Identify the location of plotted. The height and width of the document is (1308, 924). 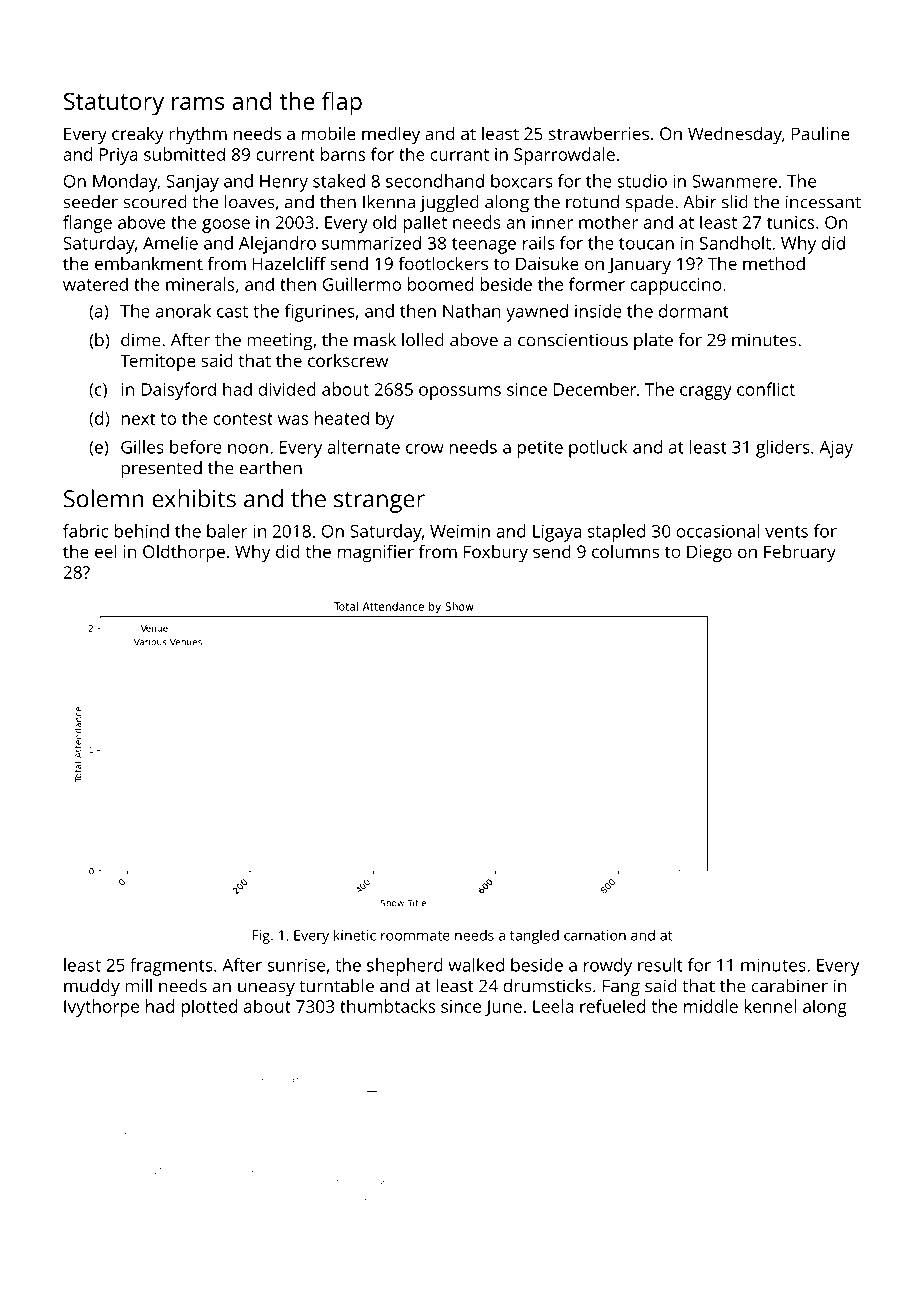
(209, 1008).
